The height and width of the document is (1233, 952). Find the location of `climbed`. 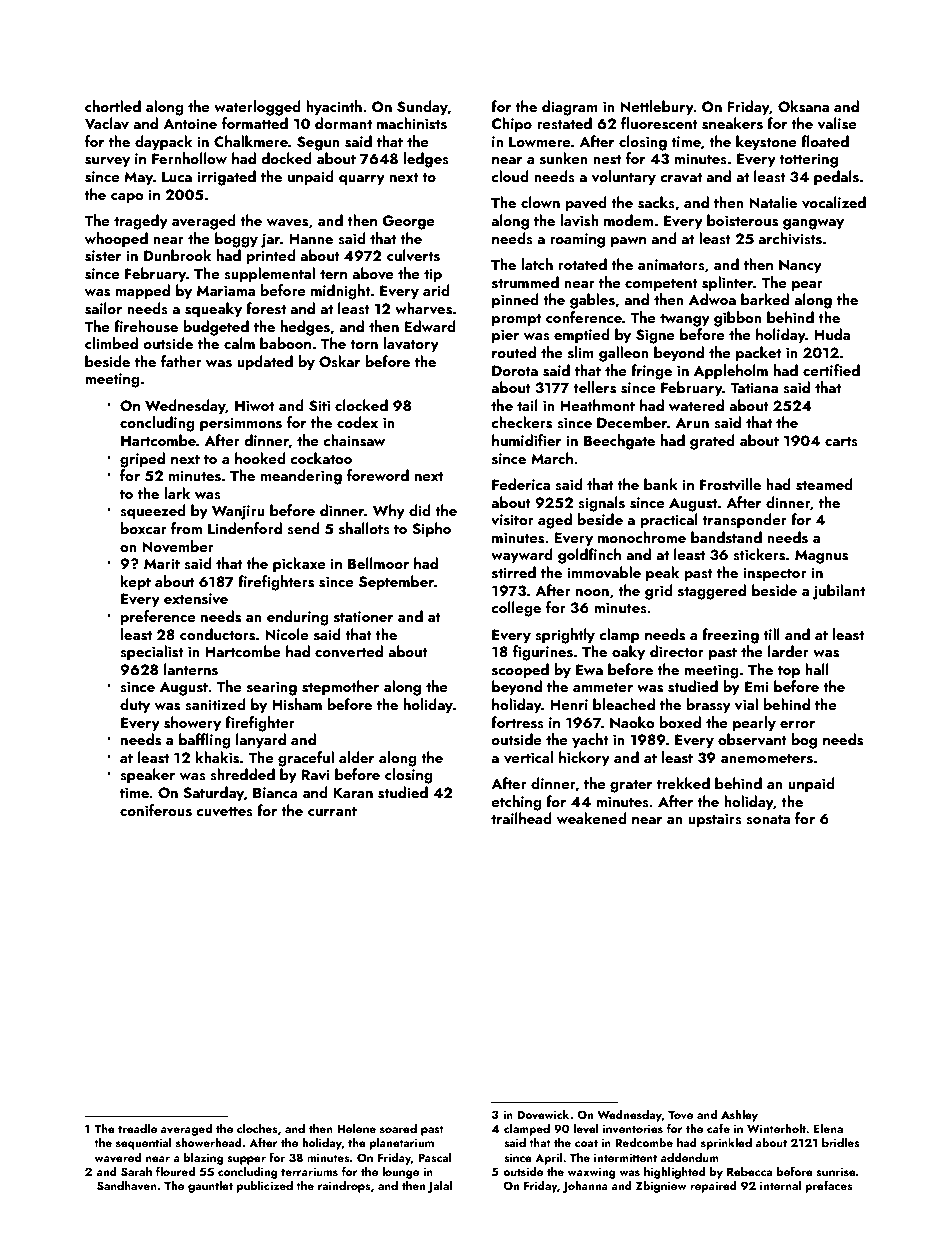

climbed is located at coordinates (111, 343).
